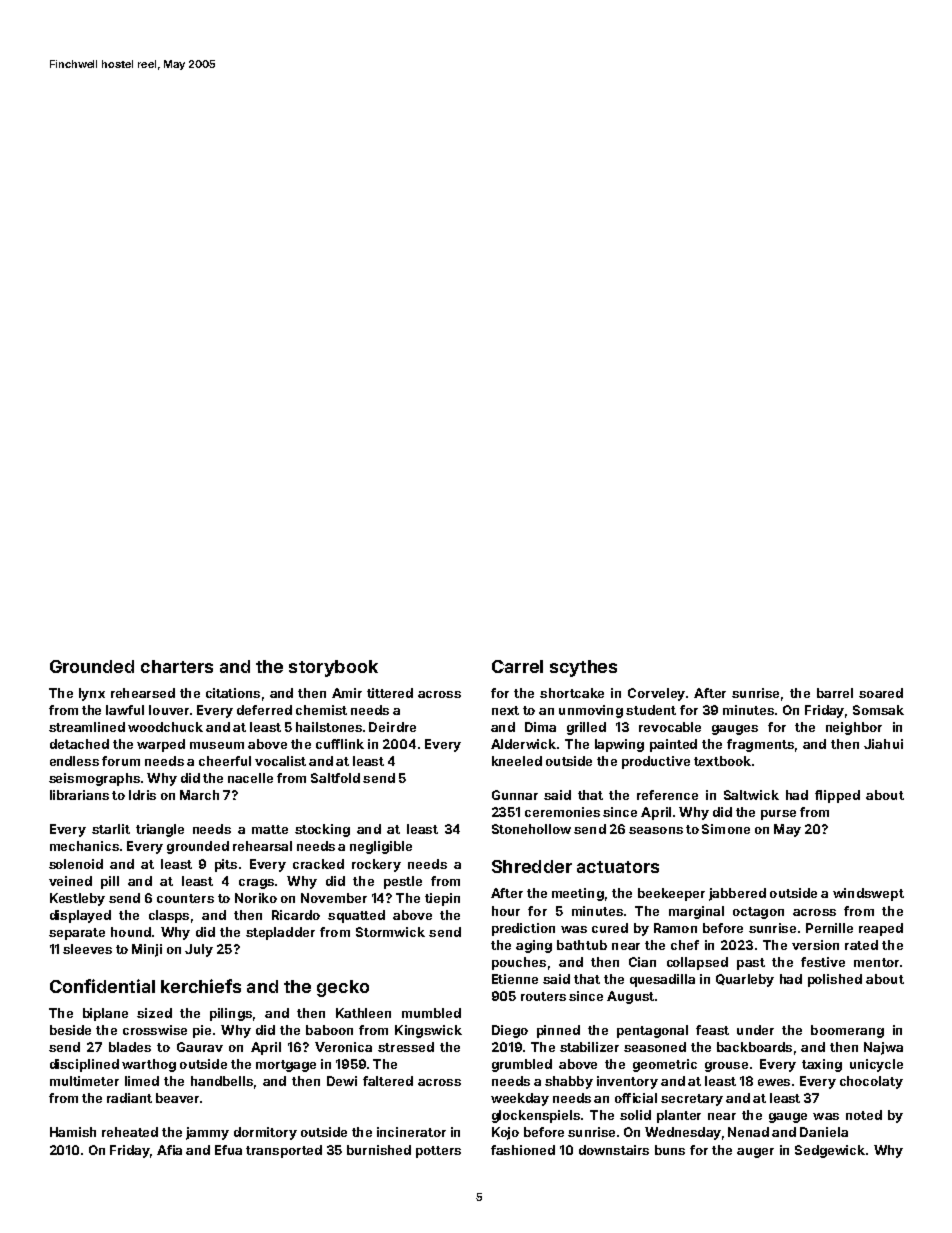 The height and width of the screenshot is (1233, 952). I want to click on charters, so click(177, 666).
